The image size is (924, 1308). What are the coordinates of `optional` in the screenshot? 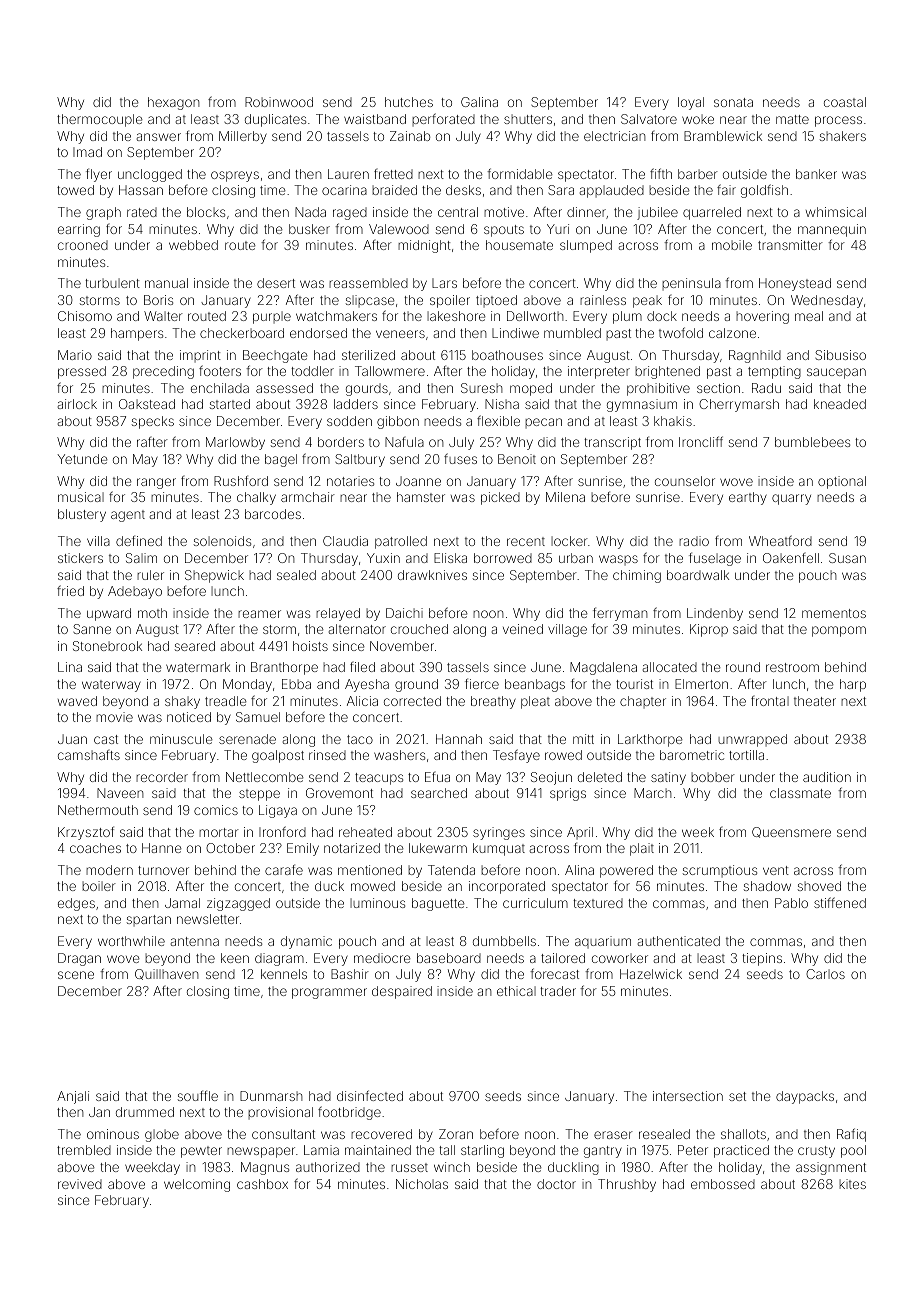 It's located at (842, 482).
